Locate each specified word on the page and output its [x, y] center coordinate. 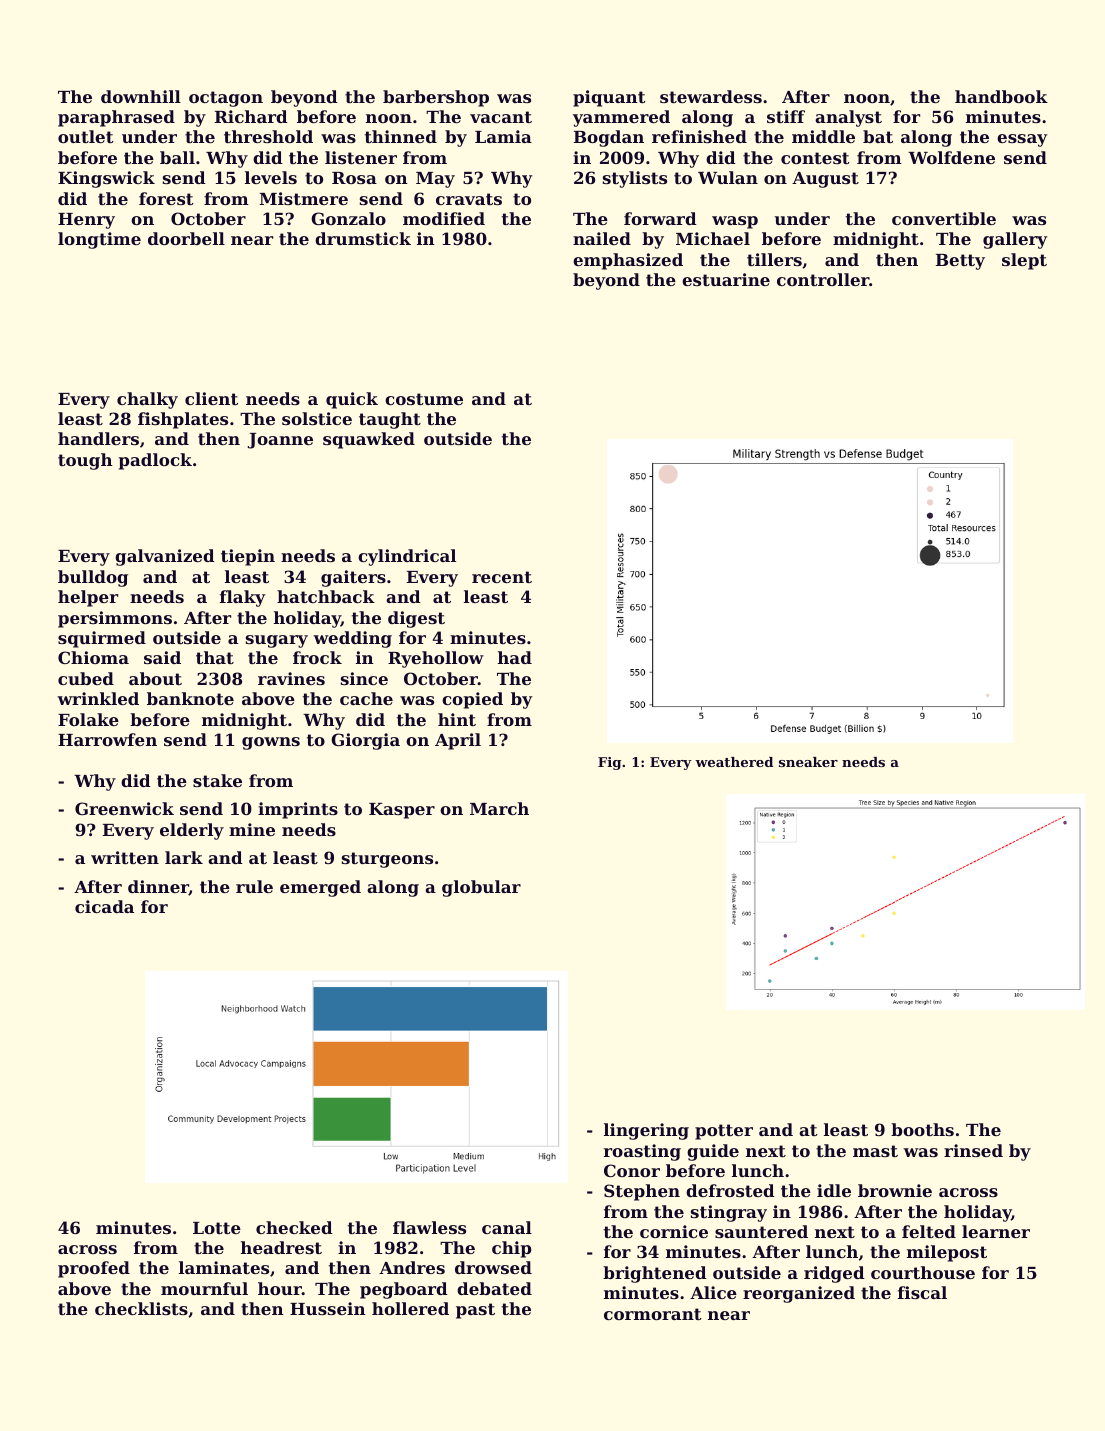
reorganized [799, 1294]
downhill [141, 96]
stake [217, 780]
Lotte [217, 1228]
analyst [848, 118]
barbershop [436, 98]
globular [481, 888]
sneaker [808, 762]
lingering [646, 1131]
